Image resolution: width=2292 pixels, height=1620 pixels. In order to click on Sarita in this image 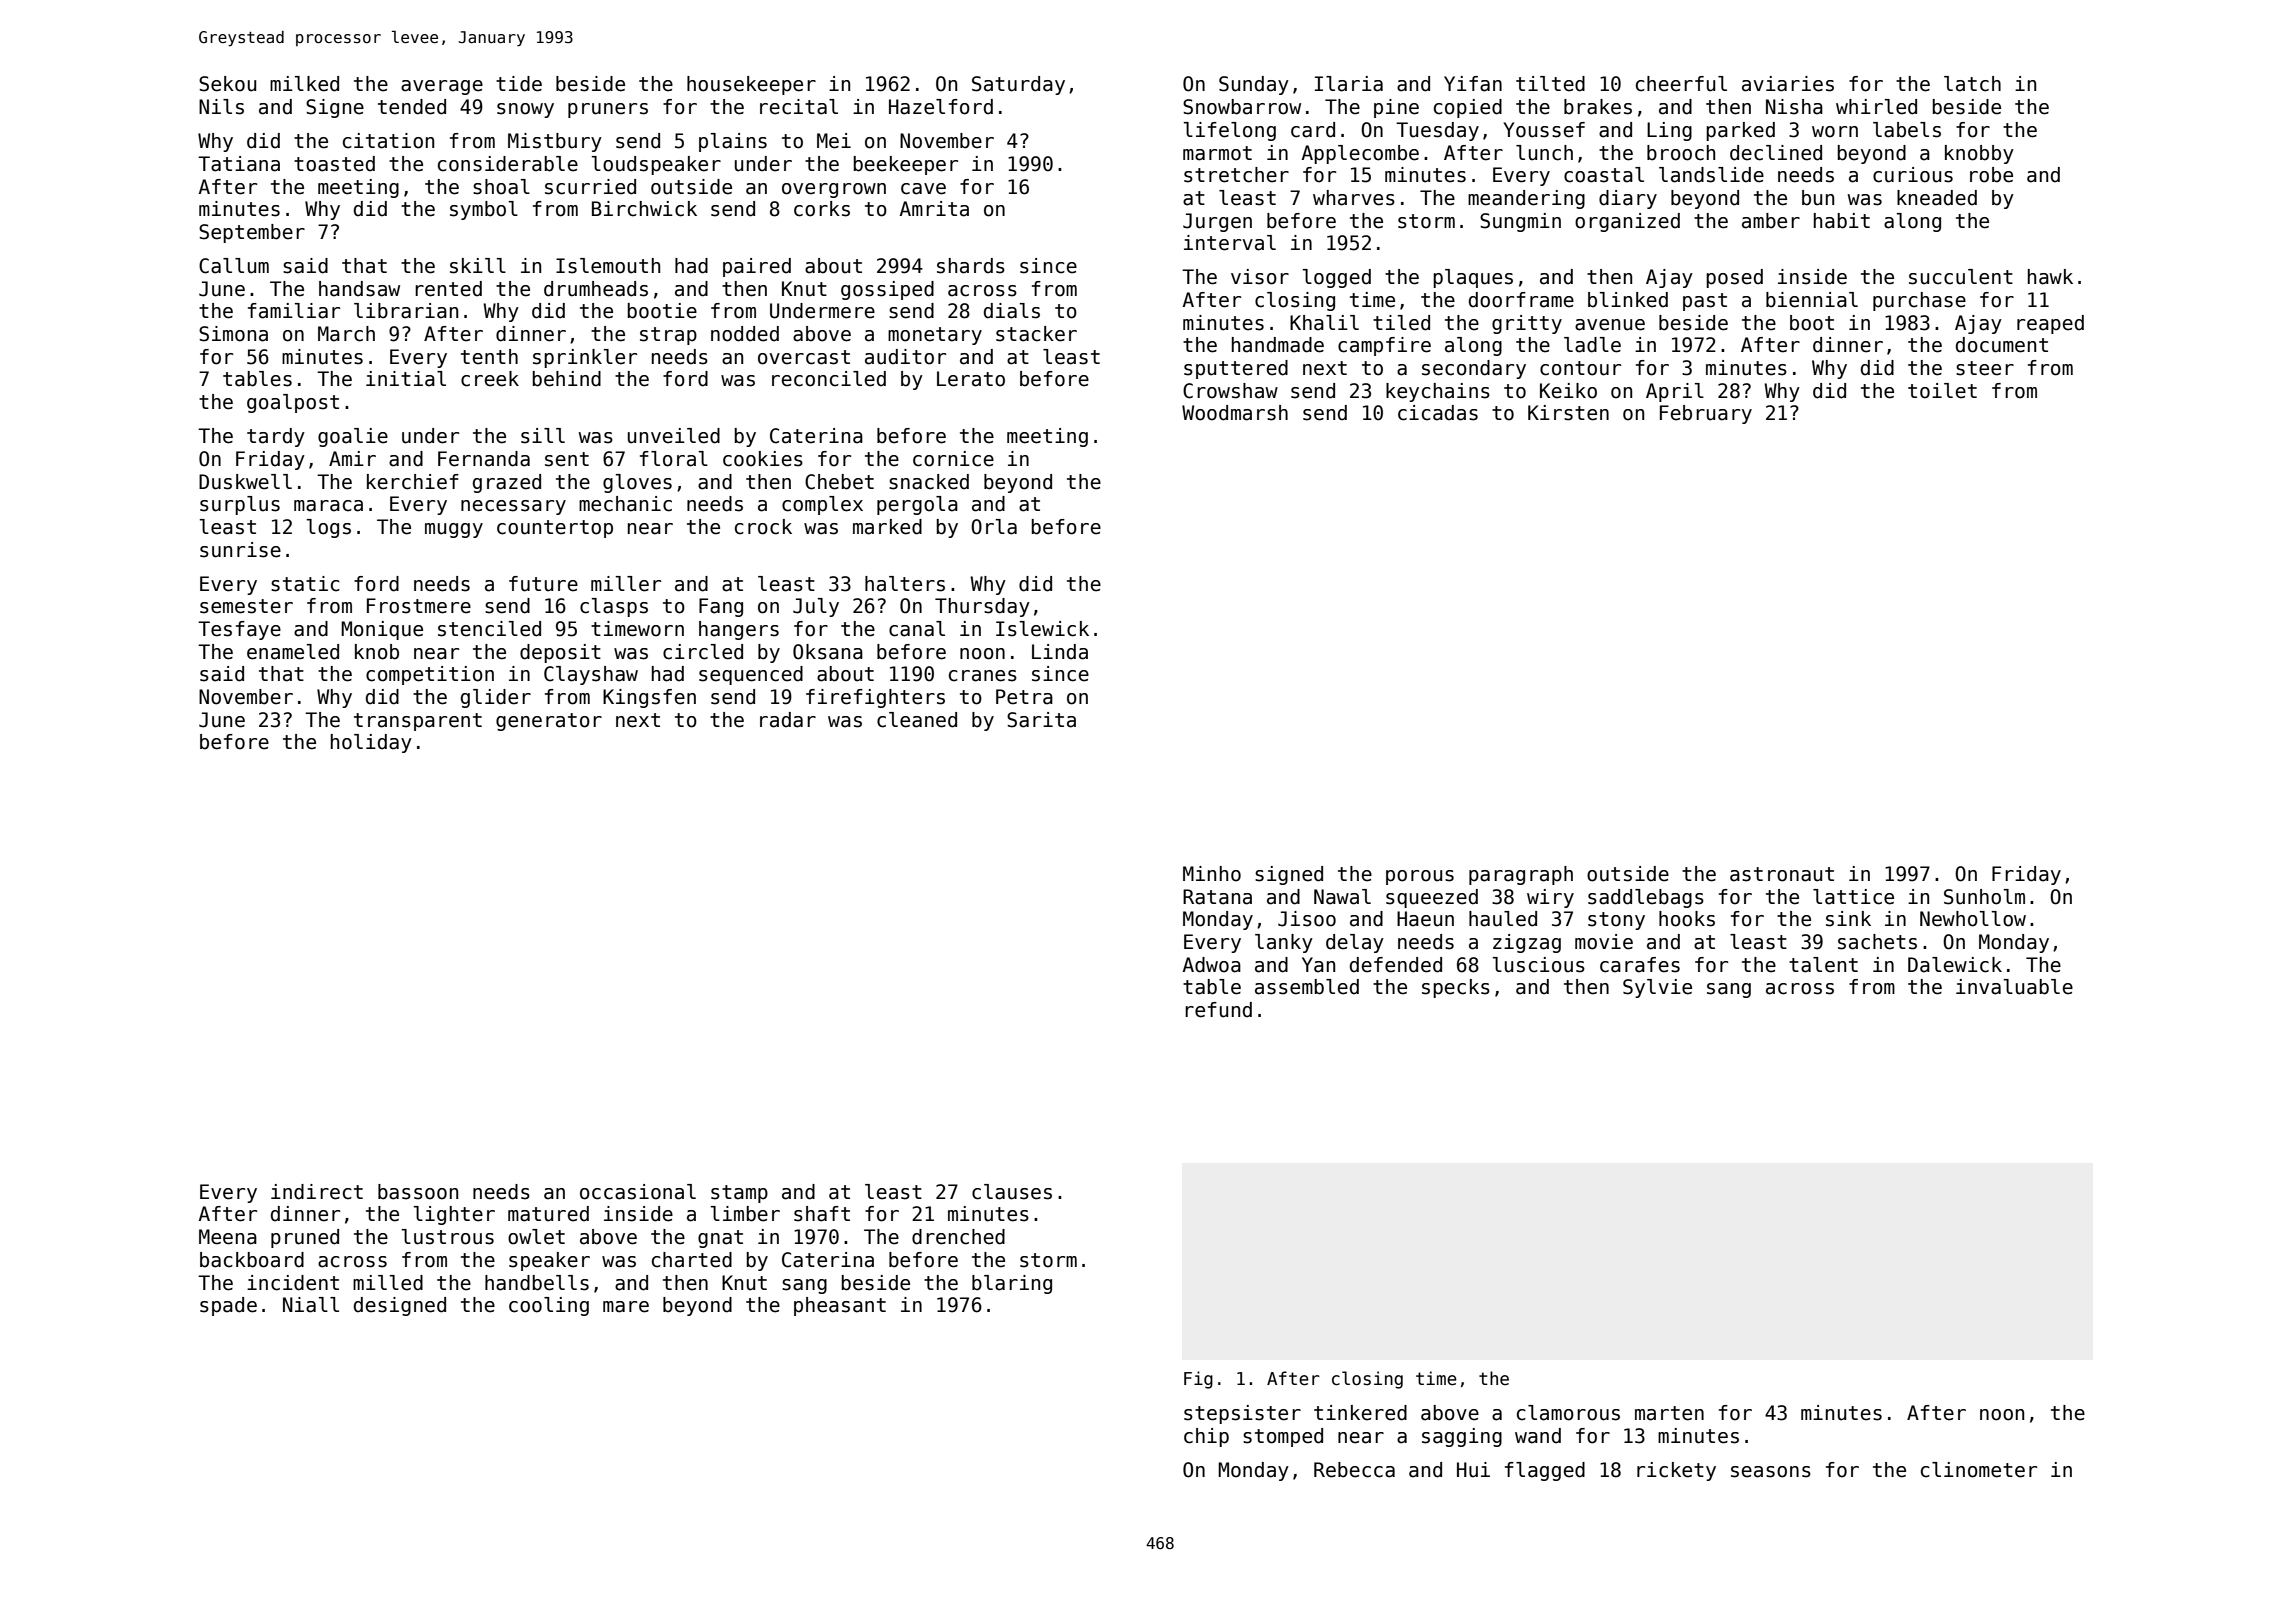, I will do `click(1041, 720)`.
